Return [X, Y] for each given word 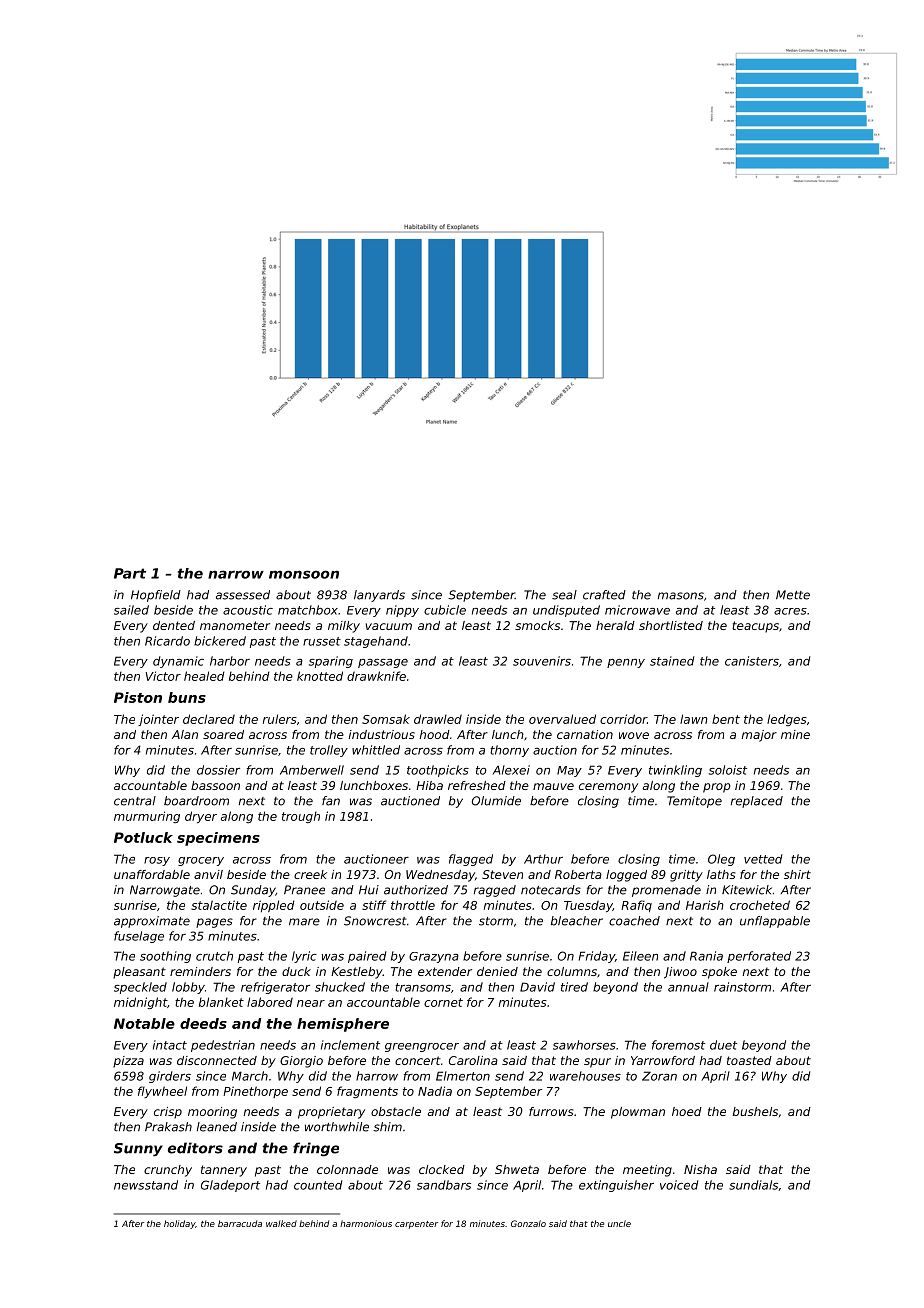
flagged [471, 860]
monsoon [304, 574]
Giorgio [301, 1062]
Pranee [304, 890]
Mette [793, 595]
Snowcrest [375, 921]
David [537, 987]
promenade [666, 891]
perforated [759, 957]
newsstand [146, 1185]
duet [723, 1045]
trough [301, 817]
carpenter [416, 1225]
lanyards [379, 596]
